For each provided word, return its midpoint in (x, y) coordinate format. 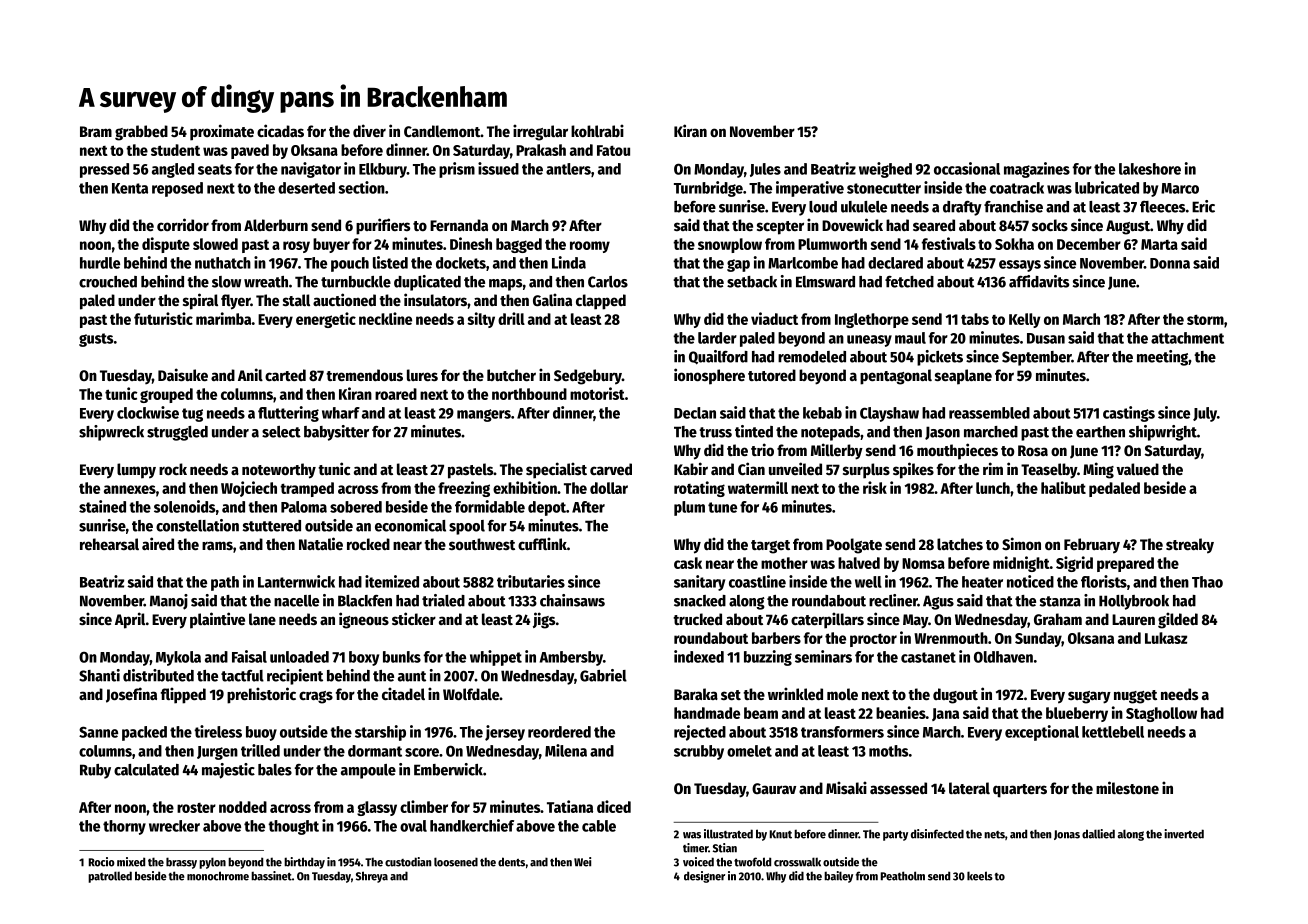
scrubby (699, 752)
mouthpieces (957, 451)
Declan (695, 413)
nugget (1135, 697)
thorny (124, 827)
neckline (385, 318)
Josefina (131, 695)
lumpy (136, 471)
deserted (306, 188)
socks (1050, 225)
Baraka (696, 694)
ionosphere (709, 376)
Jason (942, 433)
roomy (590, 247)
